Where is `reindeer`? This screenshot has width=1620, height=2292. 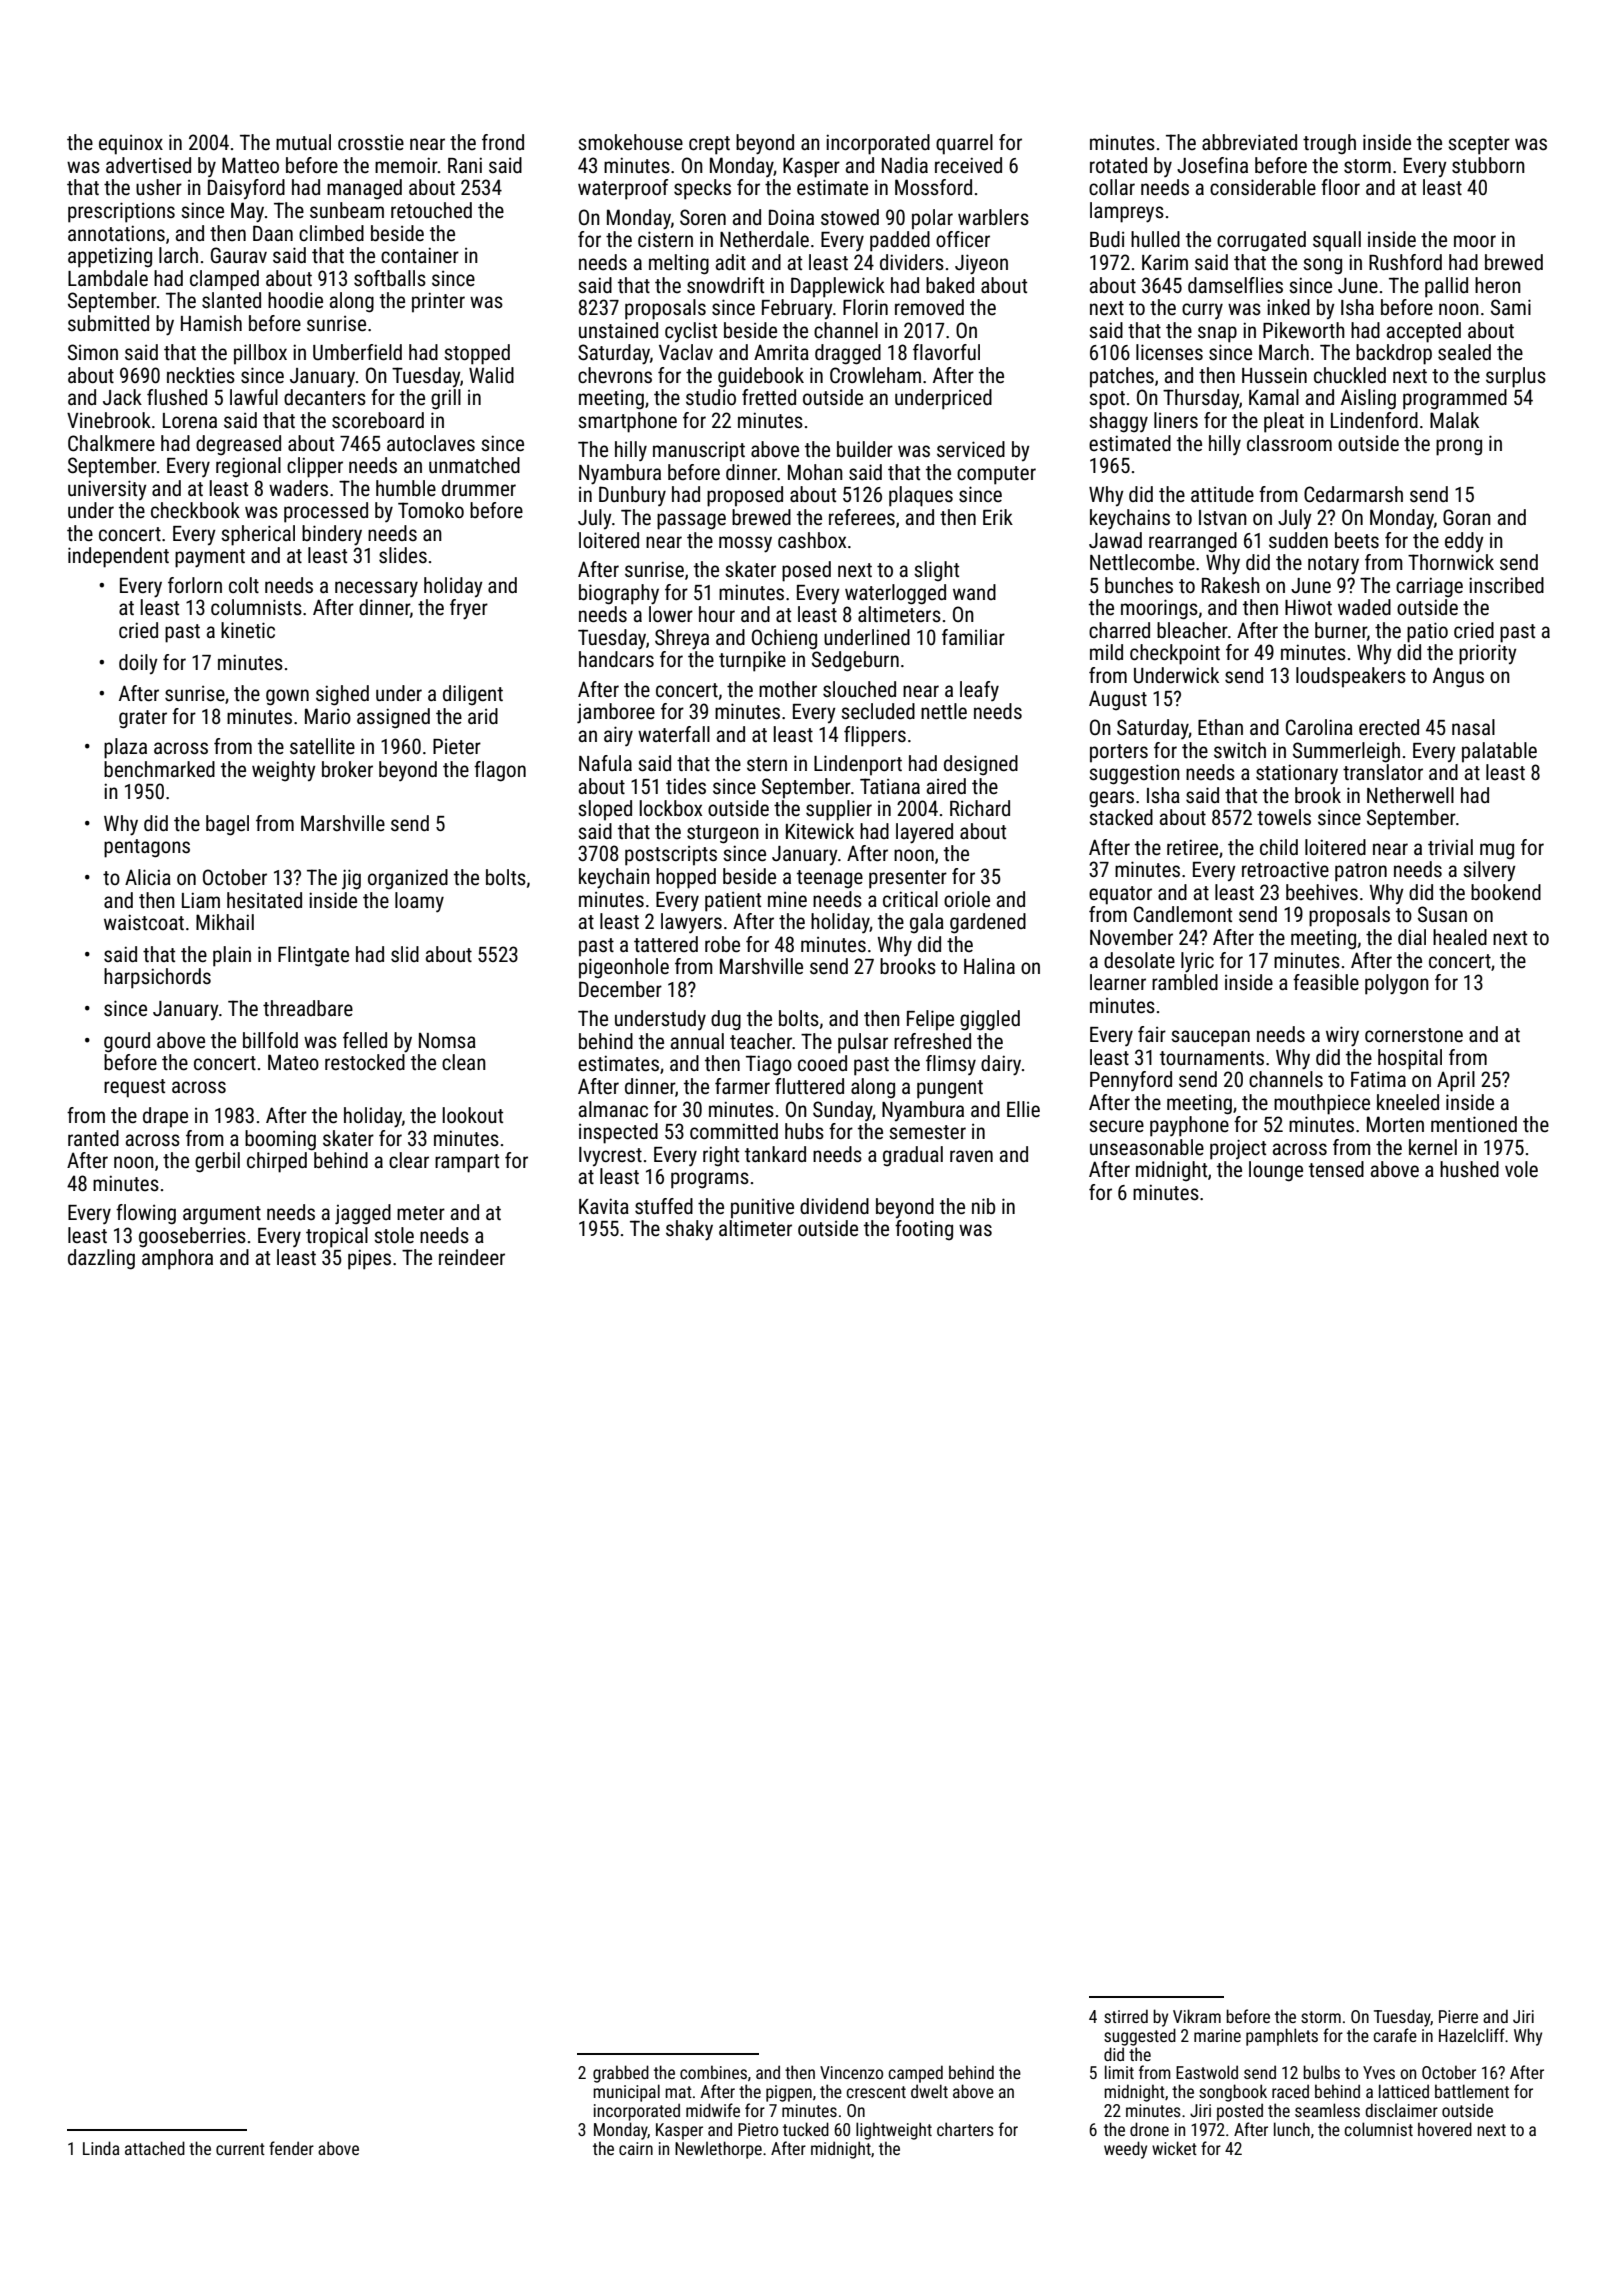
reindeer is located at coordinates (472, 1257).
